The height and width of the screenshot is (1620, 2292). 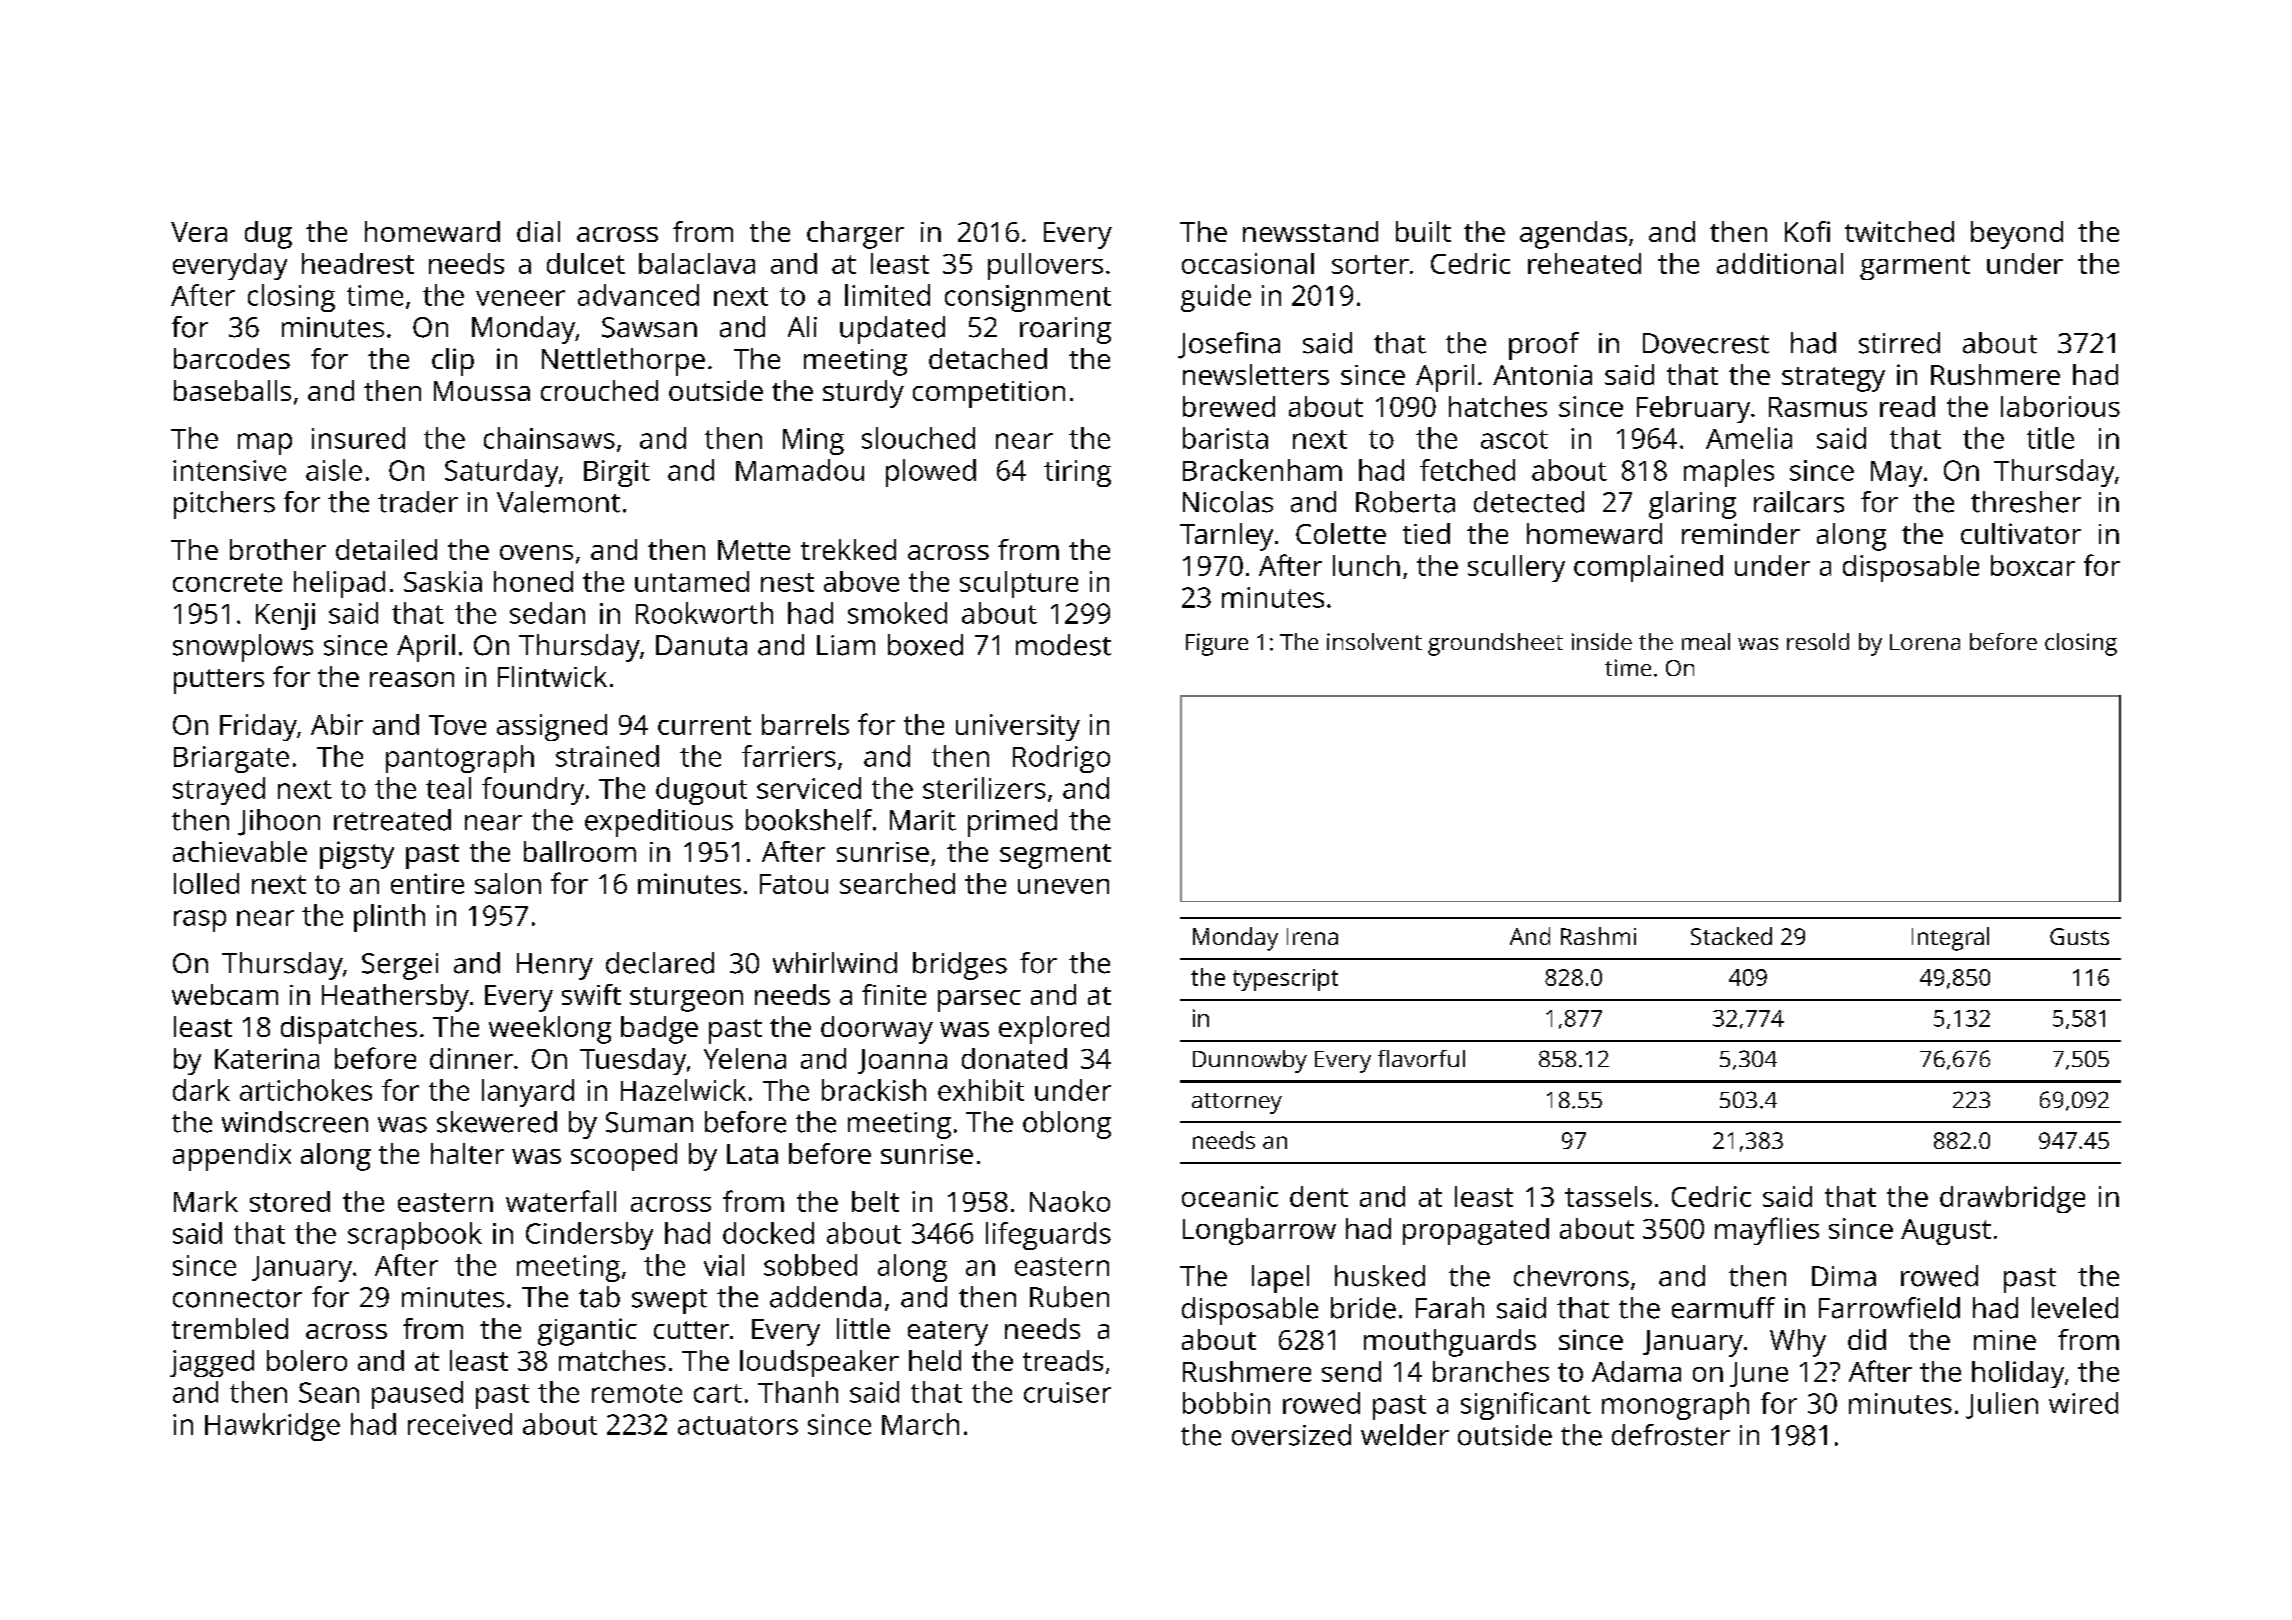 I want to click on held, so click(x=935, y=1360).
